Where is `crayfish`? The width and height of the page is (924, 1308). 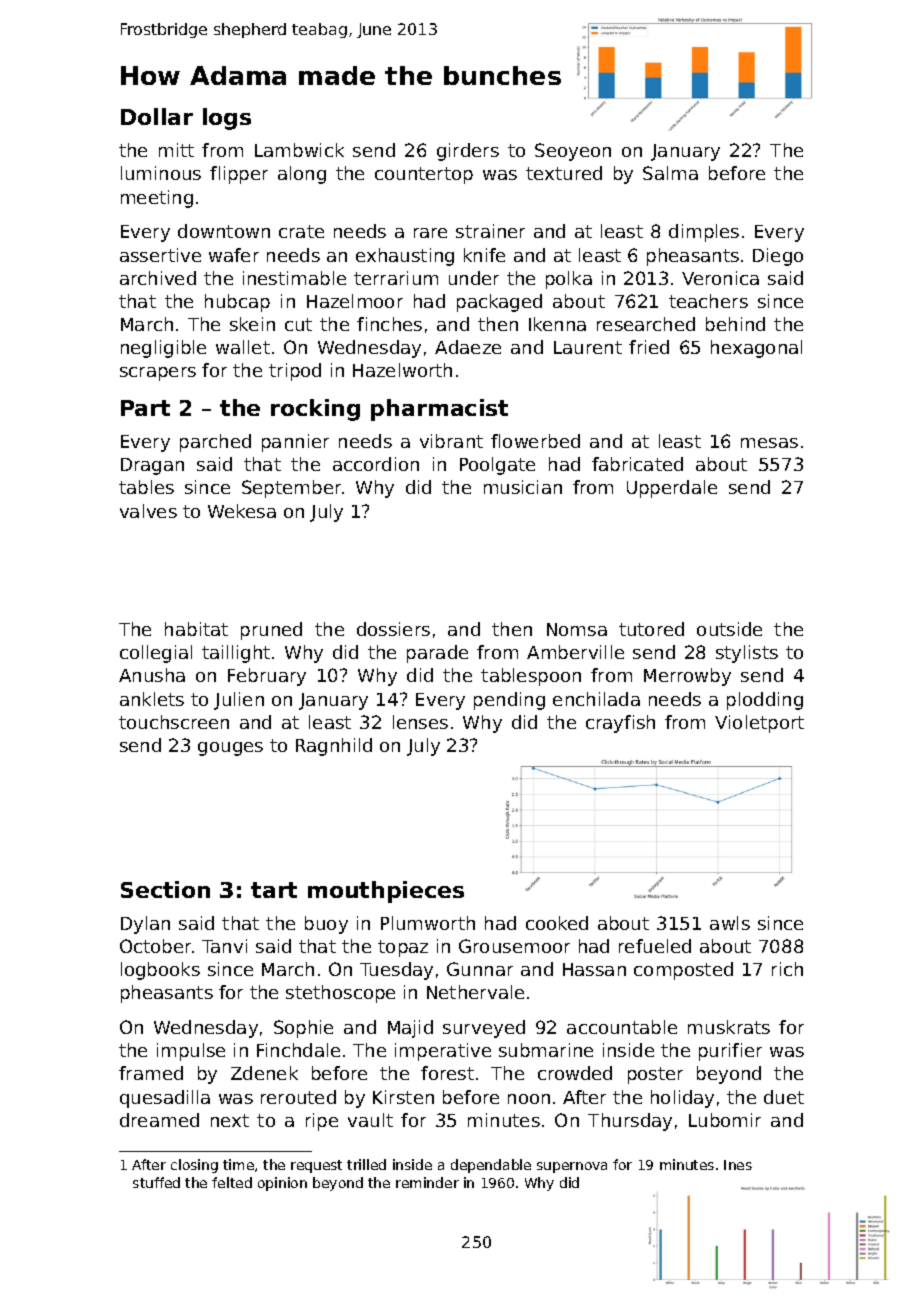 crayfish is located at coordinates (620, 724).
